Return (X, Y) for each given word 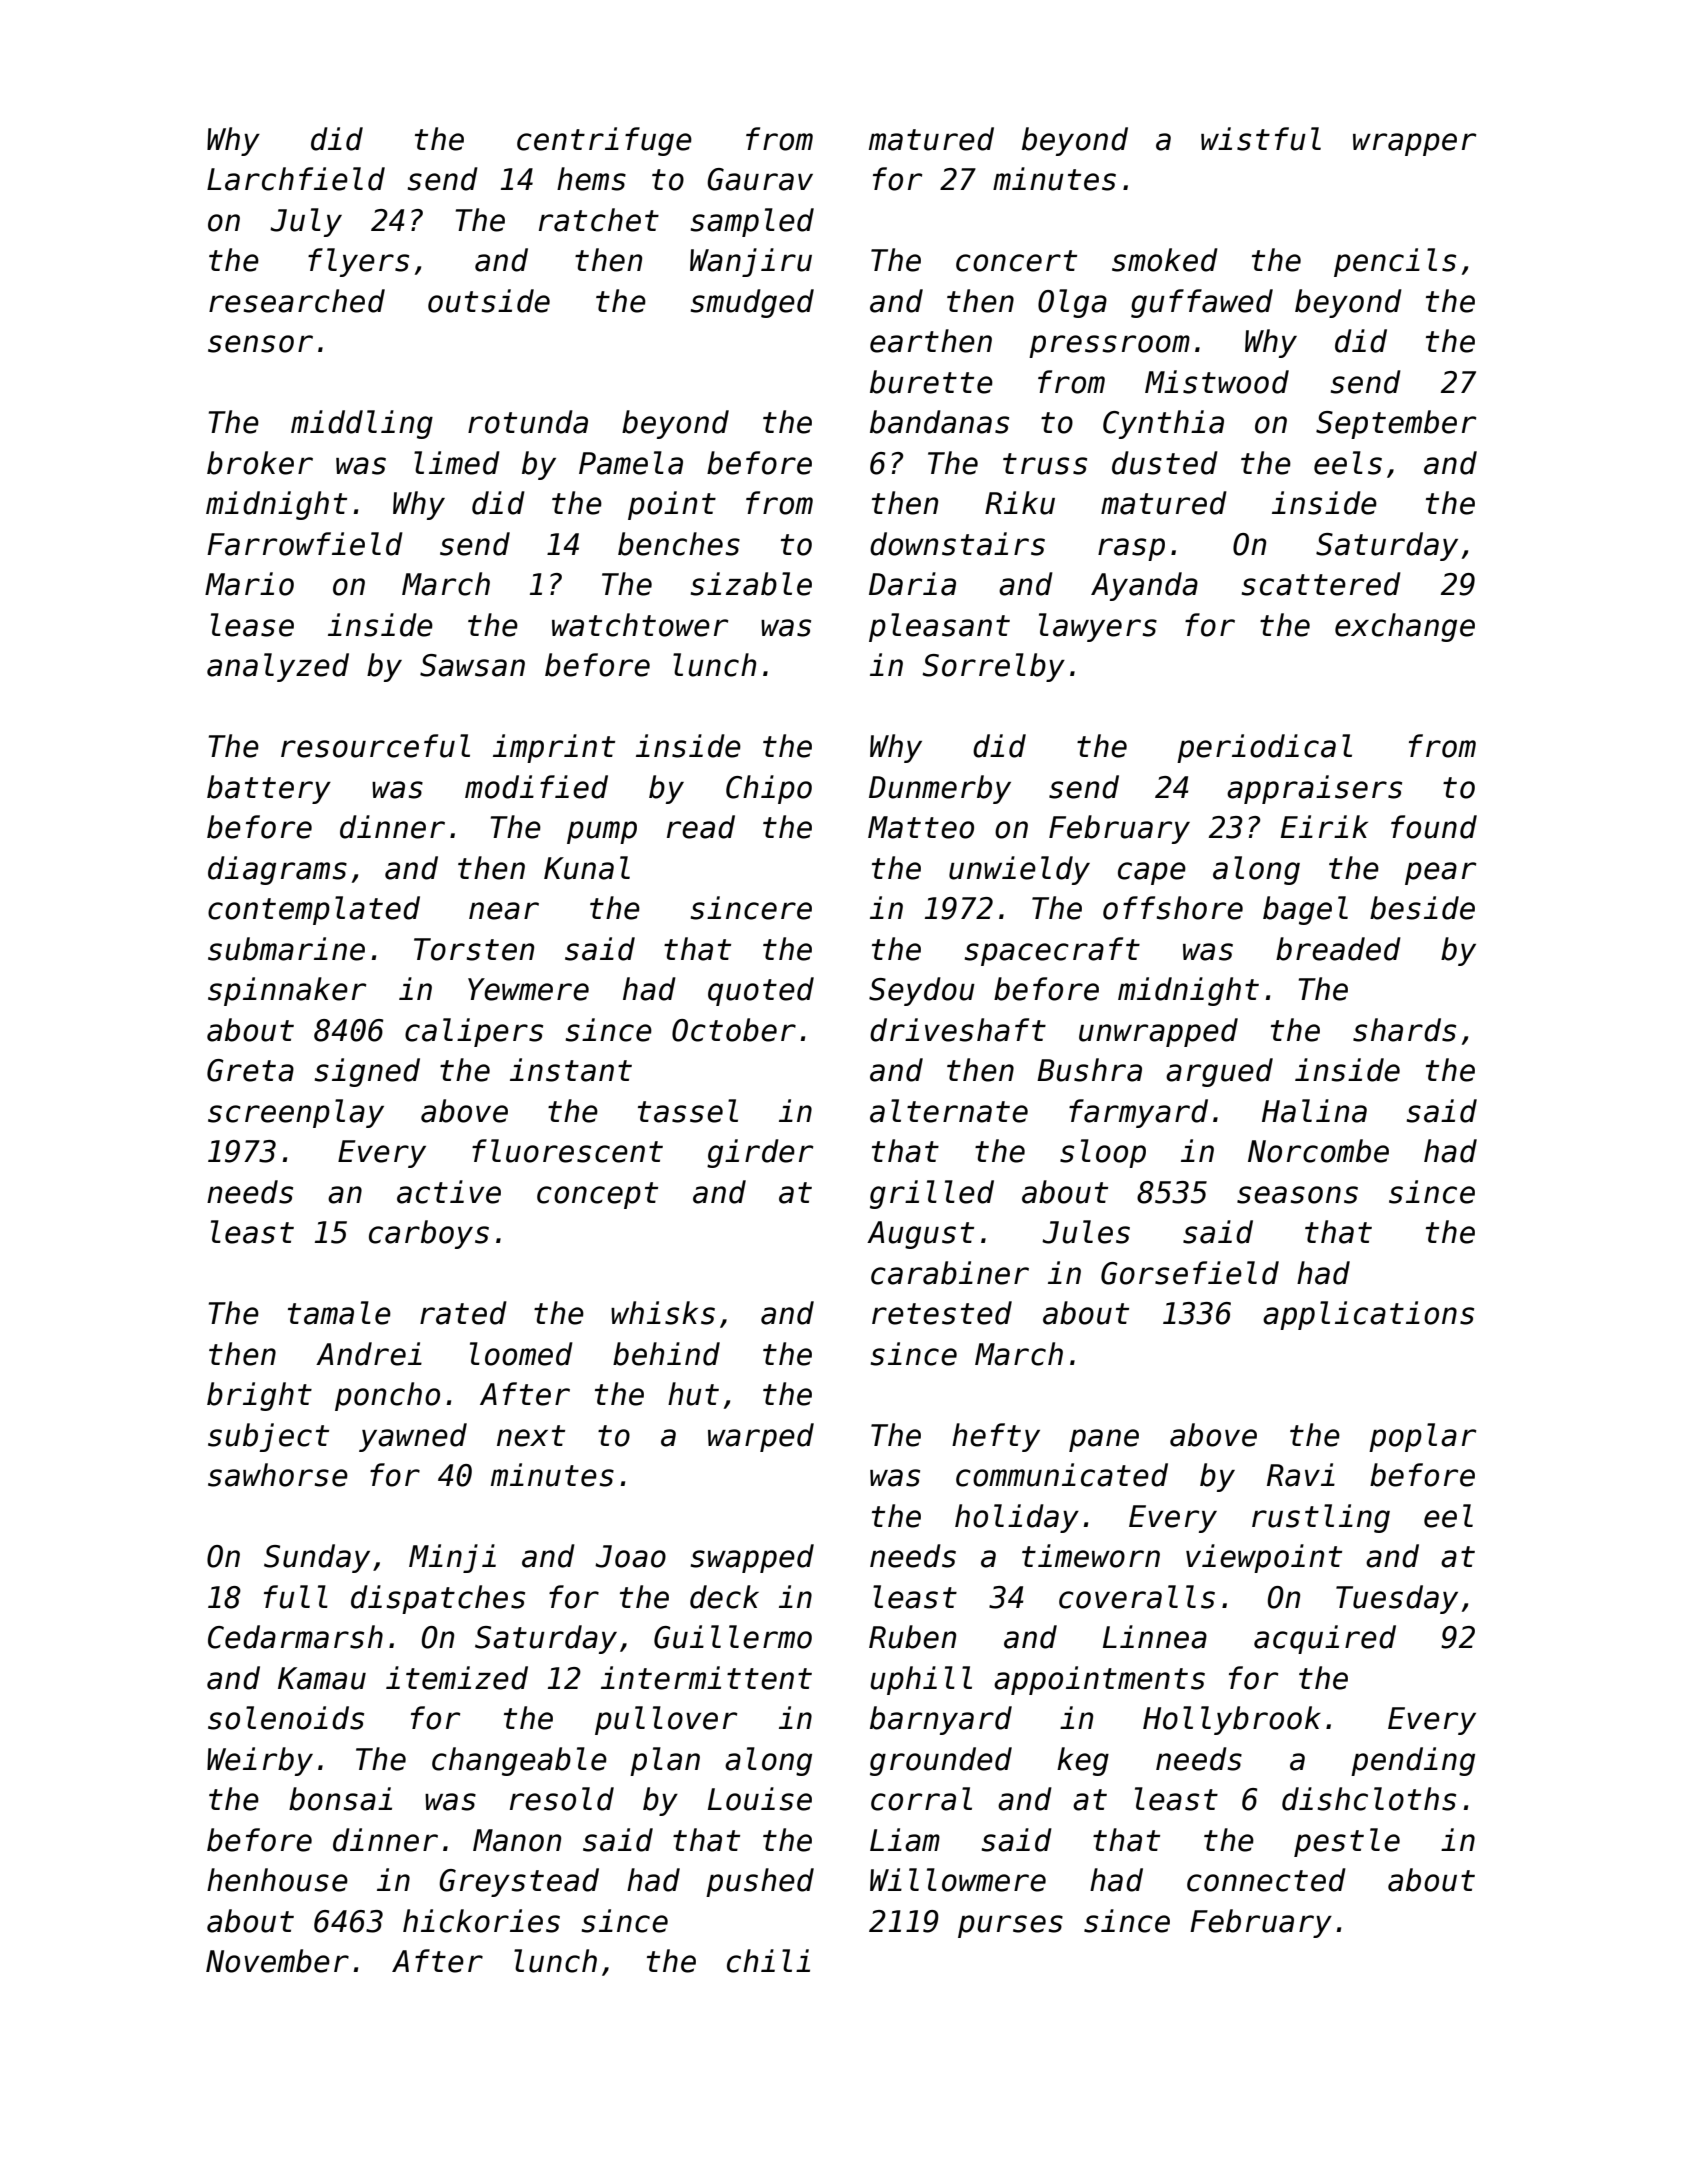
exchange (1405, 627)
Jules (1086, 1232)
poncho (387, 1396)
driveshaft (958, 1030)
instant (571, 1070)
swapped (752, 1558)
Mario (249, 584)
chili (768, 1961)
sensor (260, 344)
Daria (912, 584)
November (277, 1961)
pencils (1395, 262)
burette (931, 382)
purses (1010, 1926)
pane (1104, 1440)
